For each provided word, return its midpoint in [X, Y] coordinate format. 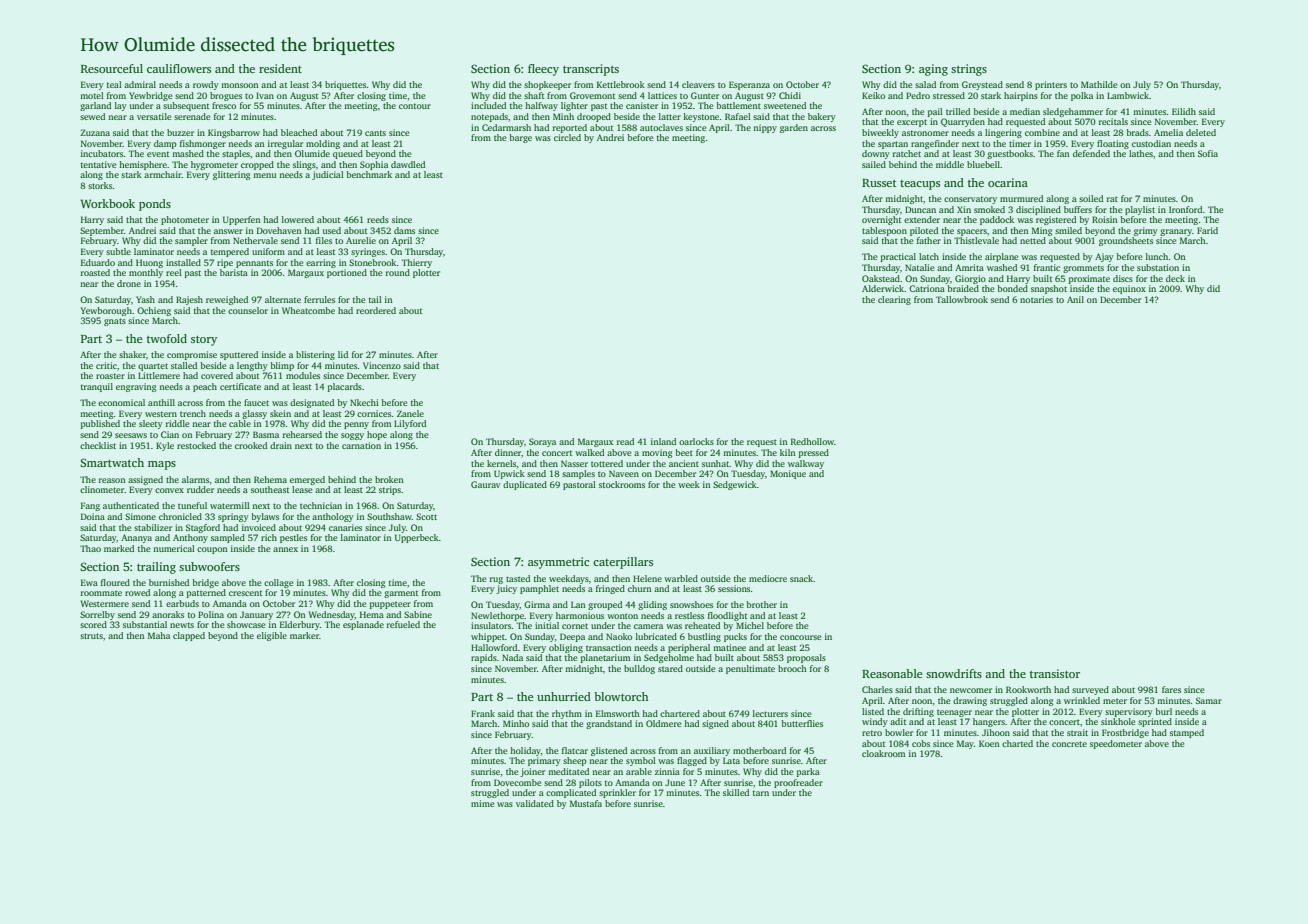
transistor [1055, 673]
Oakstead [881, 278]
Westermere [105, 603]
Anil [1075, 299]
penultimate [750, 669]
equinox [1129, 289]
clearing [894, 300]
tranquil [97, 387]
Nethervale [255, 240]
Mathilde [1099, 84]
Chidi [790, 95]
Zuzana [95, 132]
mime [482, 803]
